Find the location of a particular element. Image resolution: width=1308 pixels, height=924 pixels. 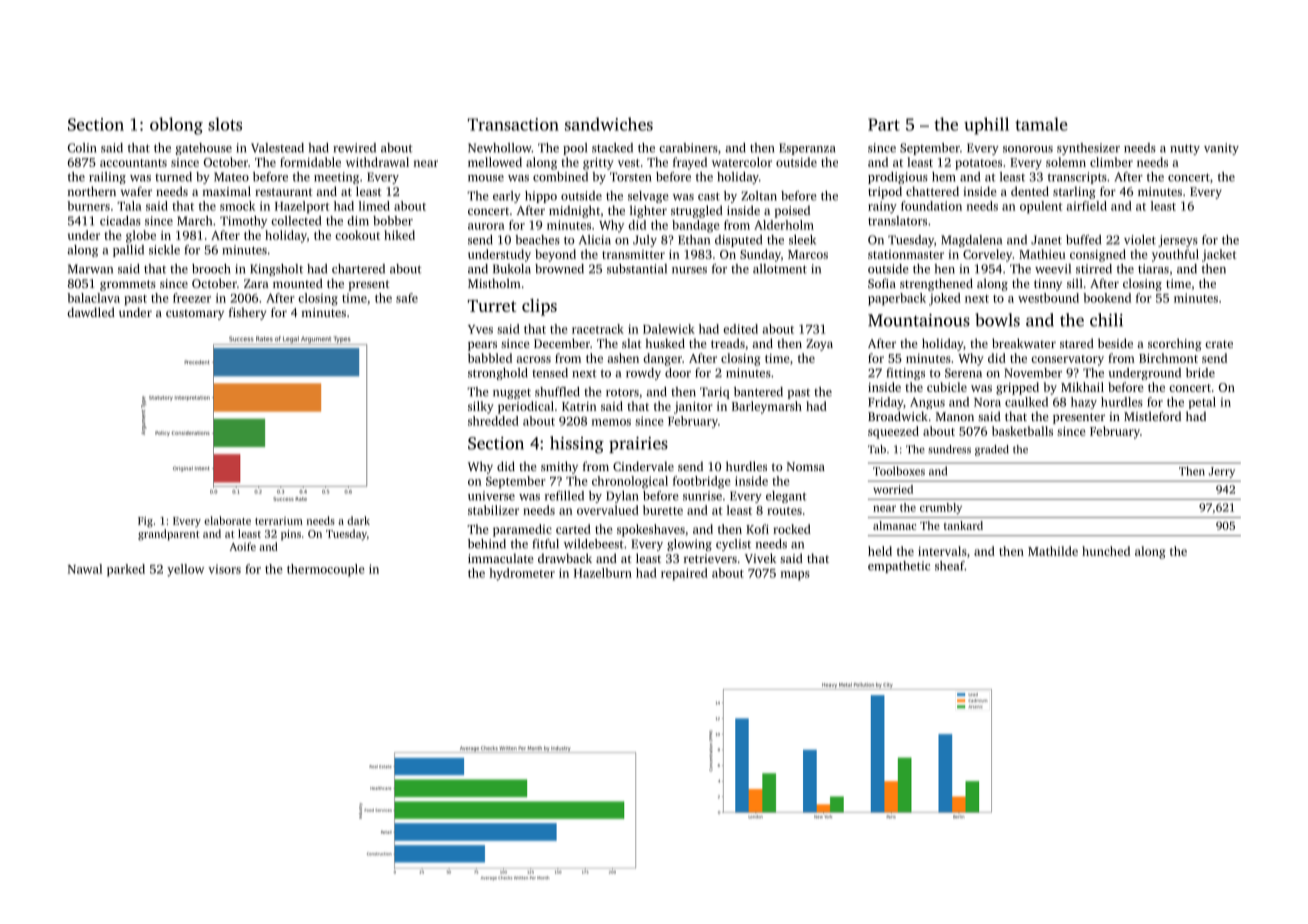

bantered is located at coordinates (758, 392).
